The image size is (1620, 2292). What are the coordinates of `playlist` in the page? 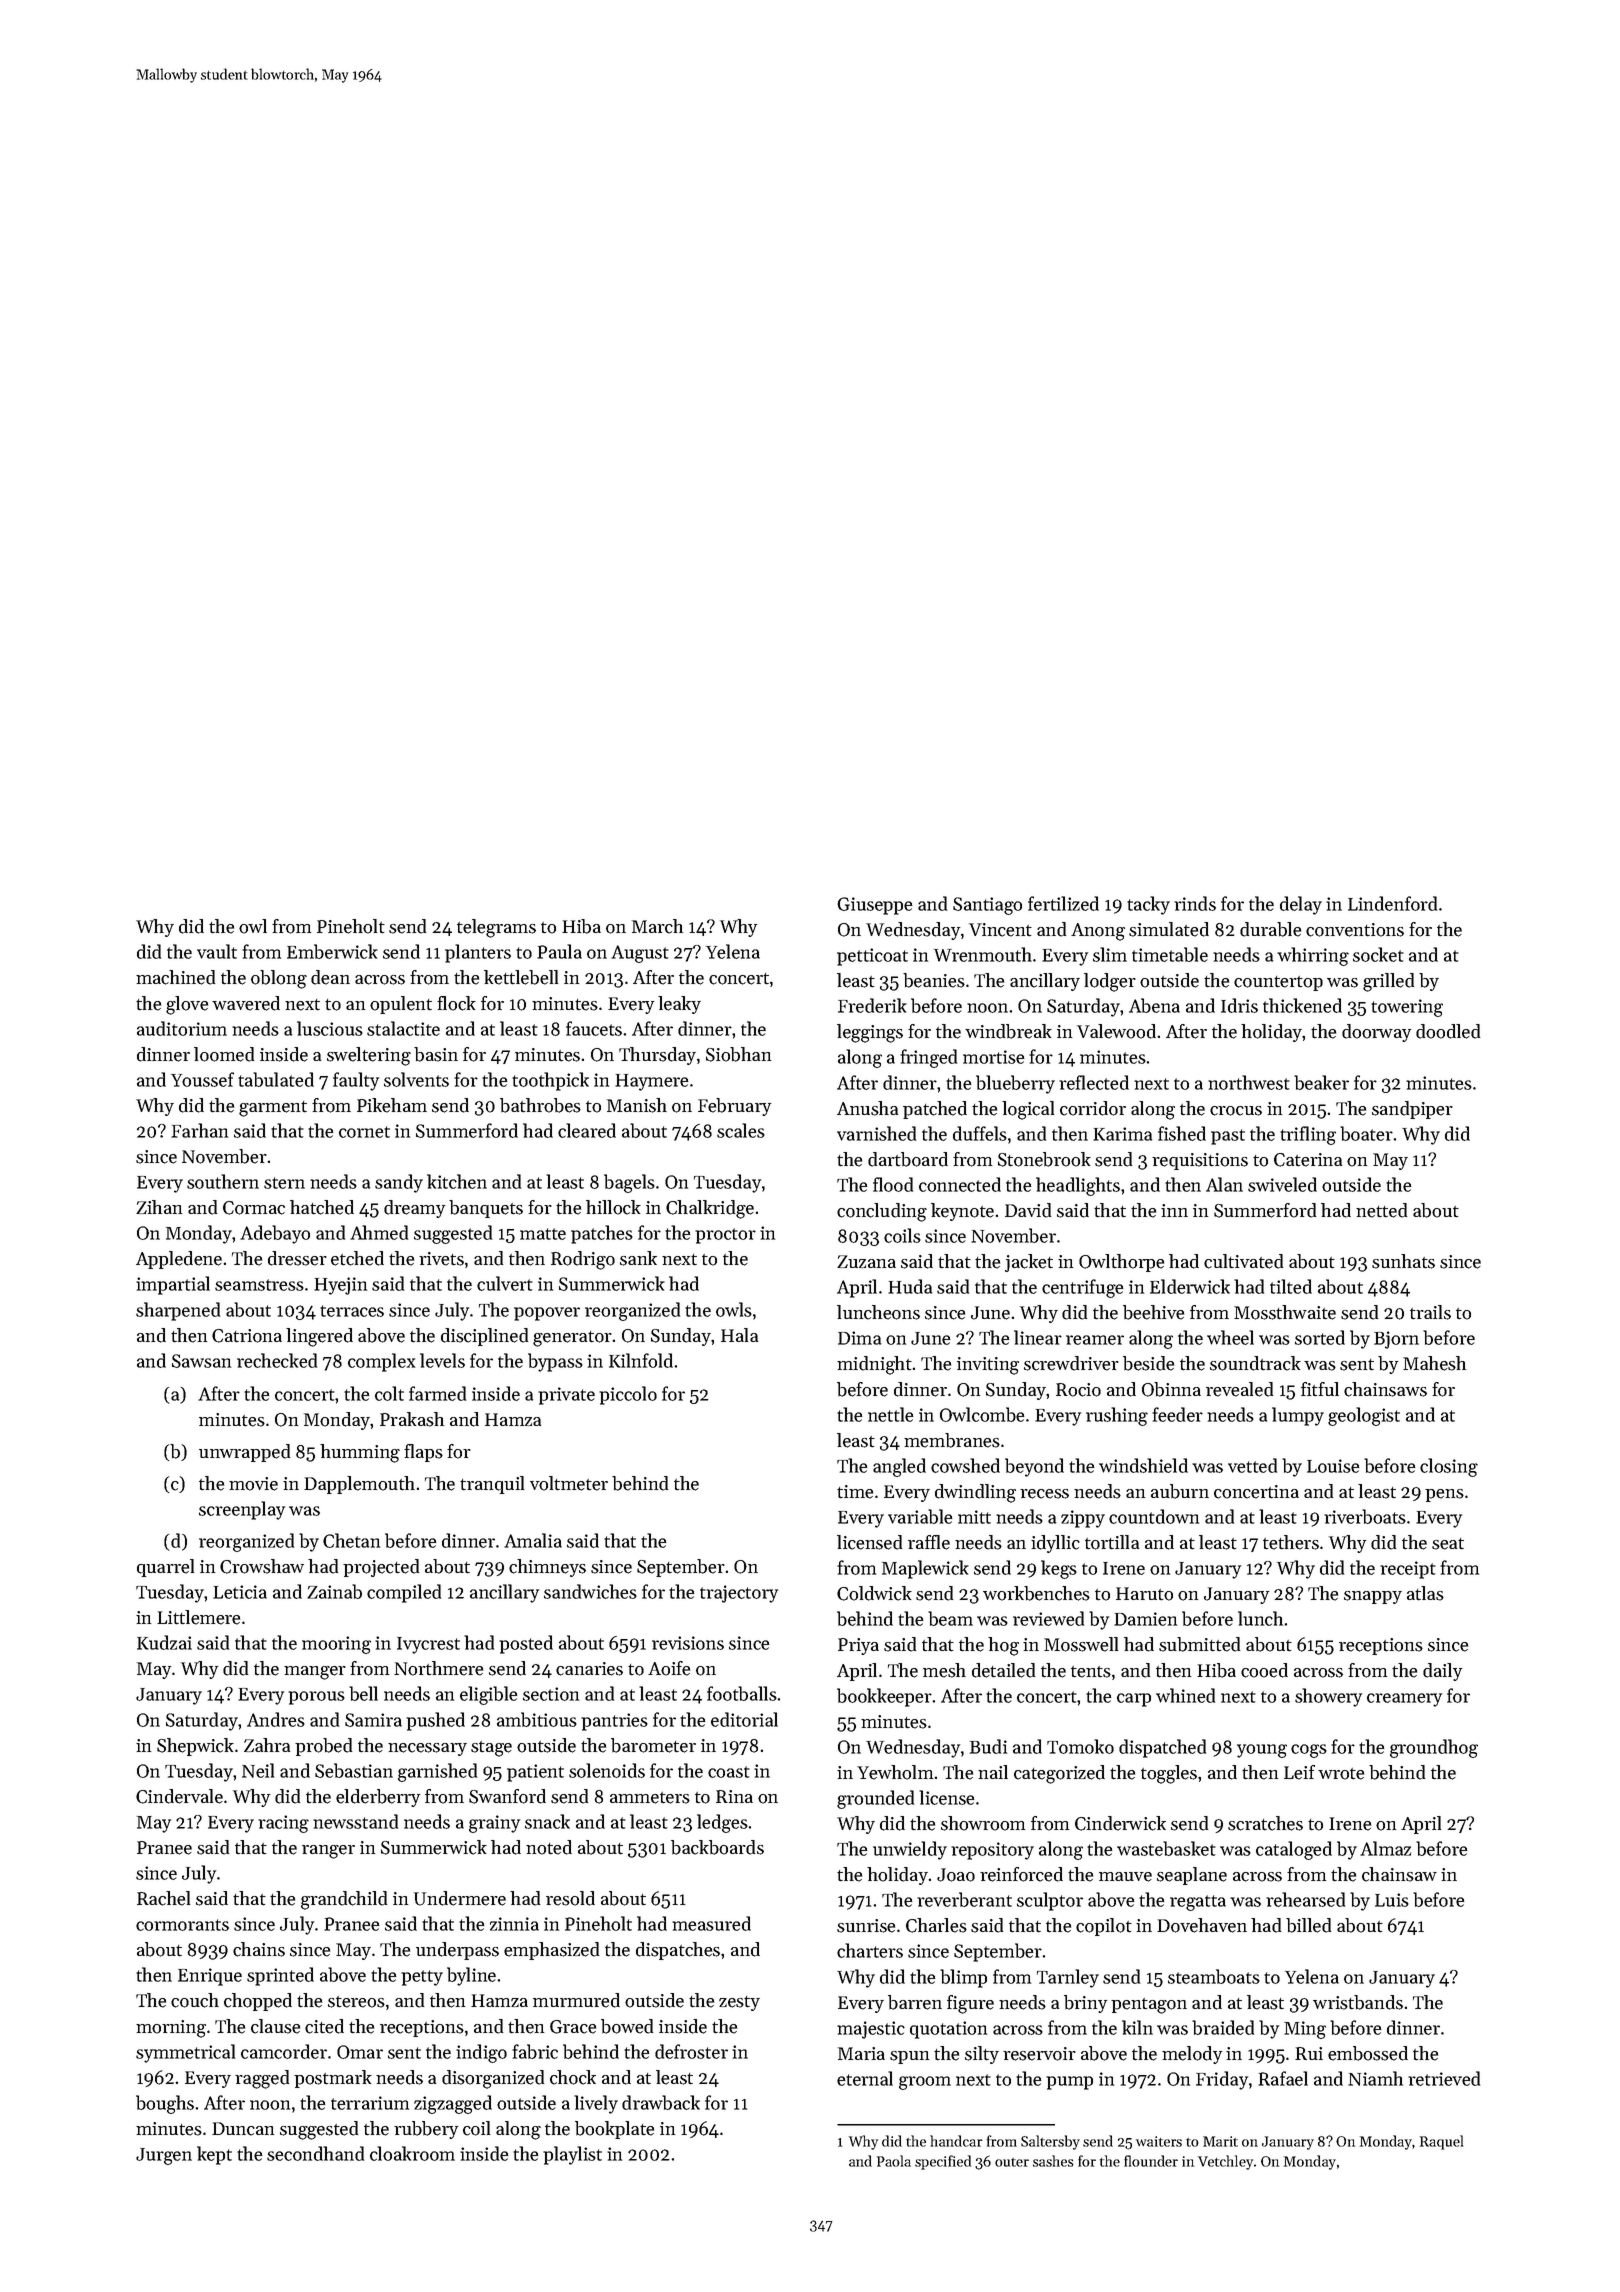 It's located at (572, 2155).
